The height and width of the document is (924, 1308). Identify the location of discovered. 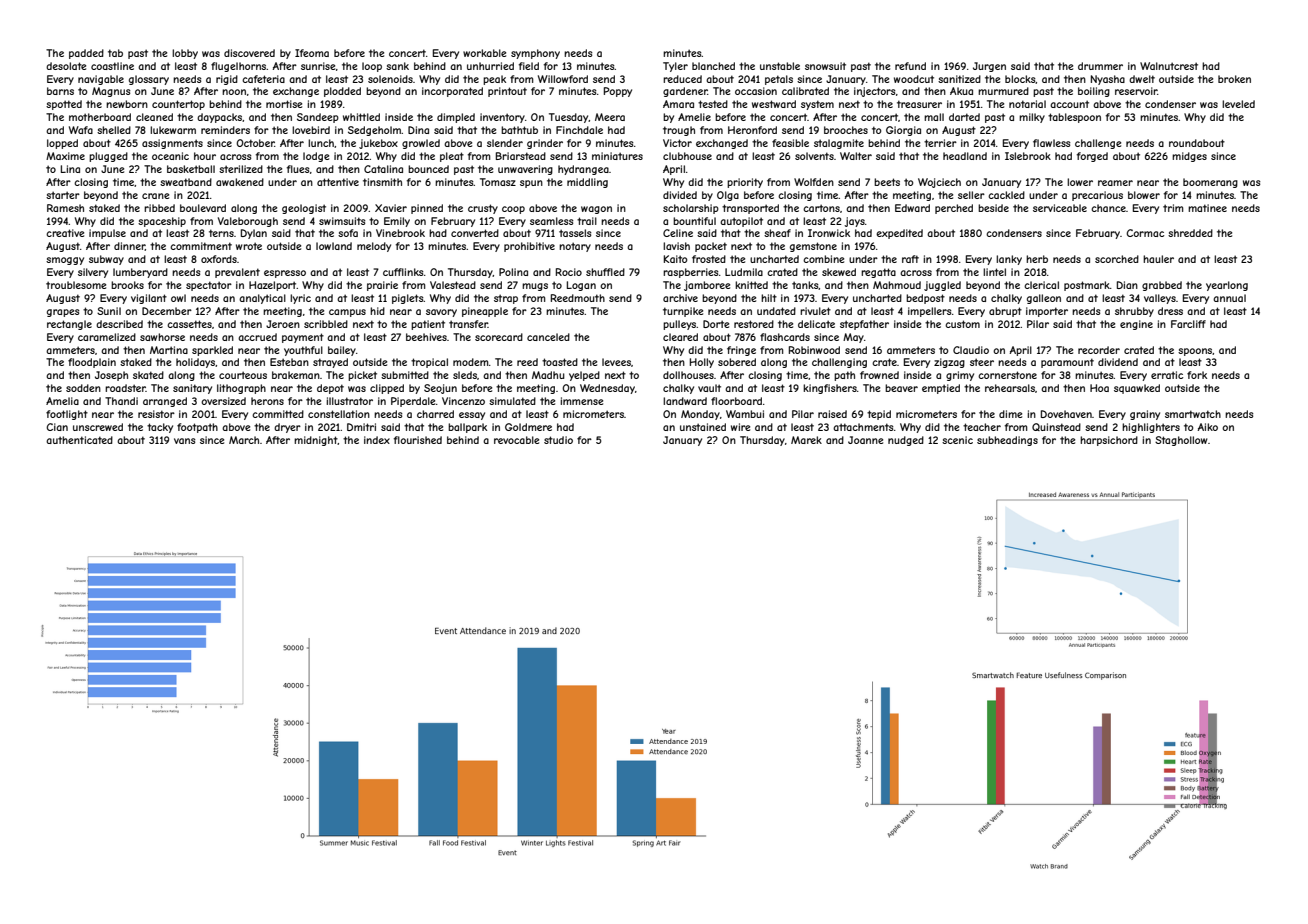
(249, 53).
